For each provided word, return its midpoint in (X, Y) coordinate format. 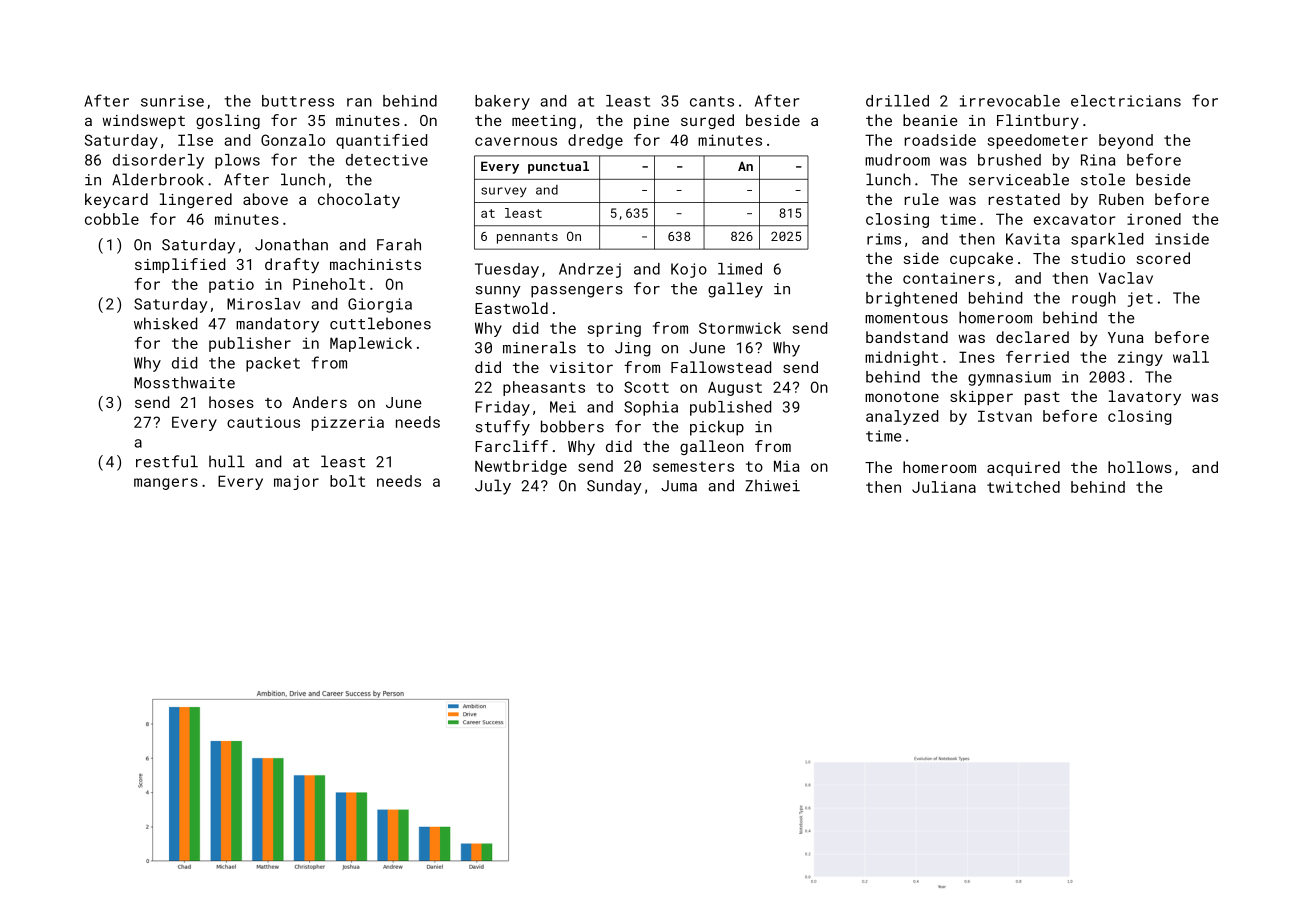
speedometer (1037, 141)
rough (1094, 299)
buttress (298, 101)
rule (922, 199)
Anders (320, 402)
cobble (112, 219)
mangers (166, 484)
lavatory (1145, 398)
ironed (1154, 219)
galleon (712, 447)
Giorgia (380, 305)
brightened (911, 299)
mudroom (897, 160)
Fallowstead (721, 367)
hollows (1140, 467)
